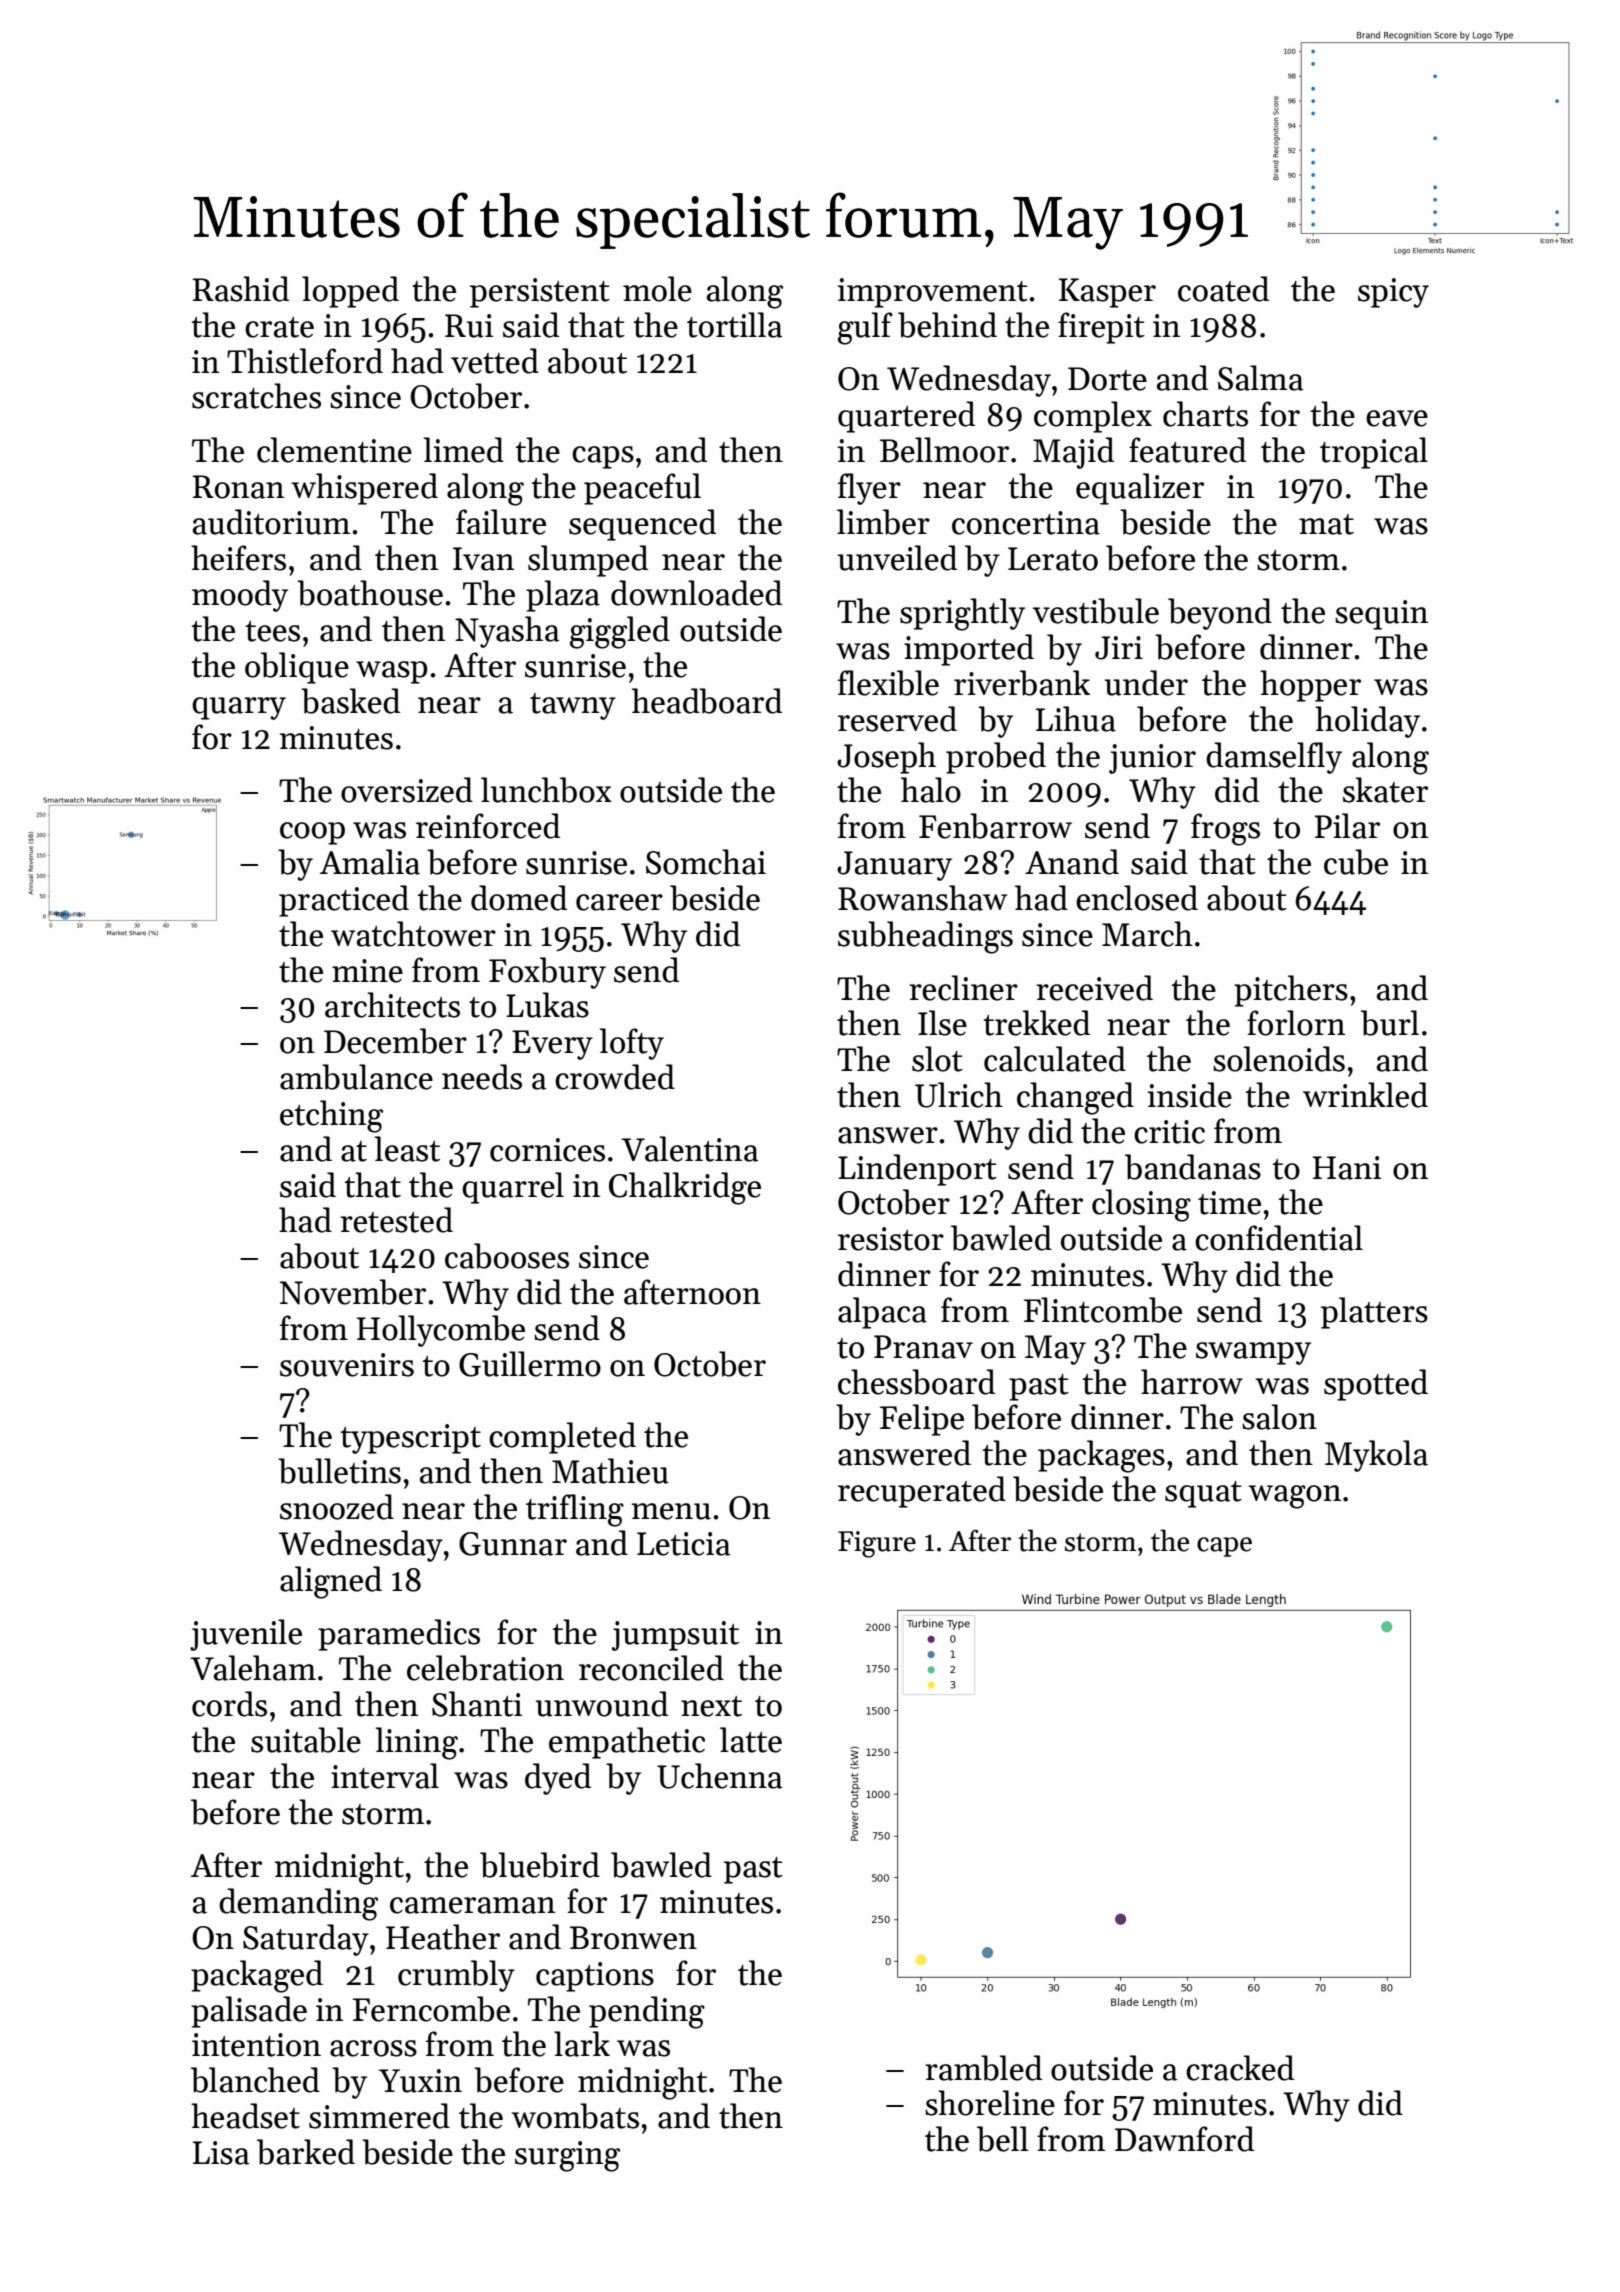  I want to click on packaged, so click(257, 1976).
